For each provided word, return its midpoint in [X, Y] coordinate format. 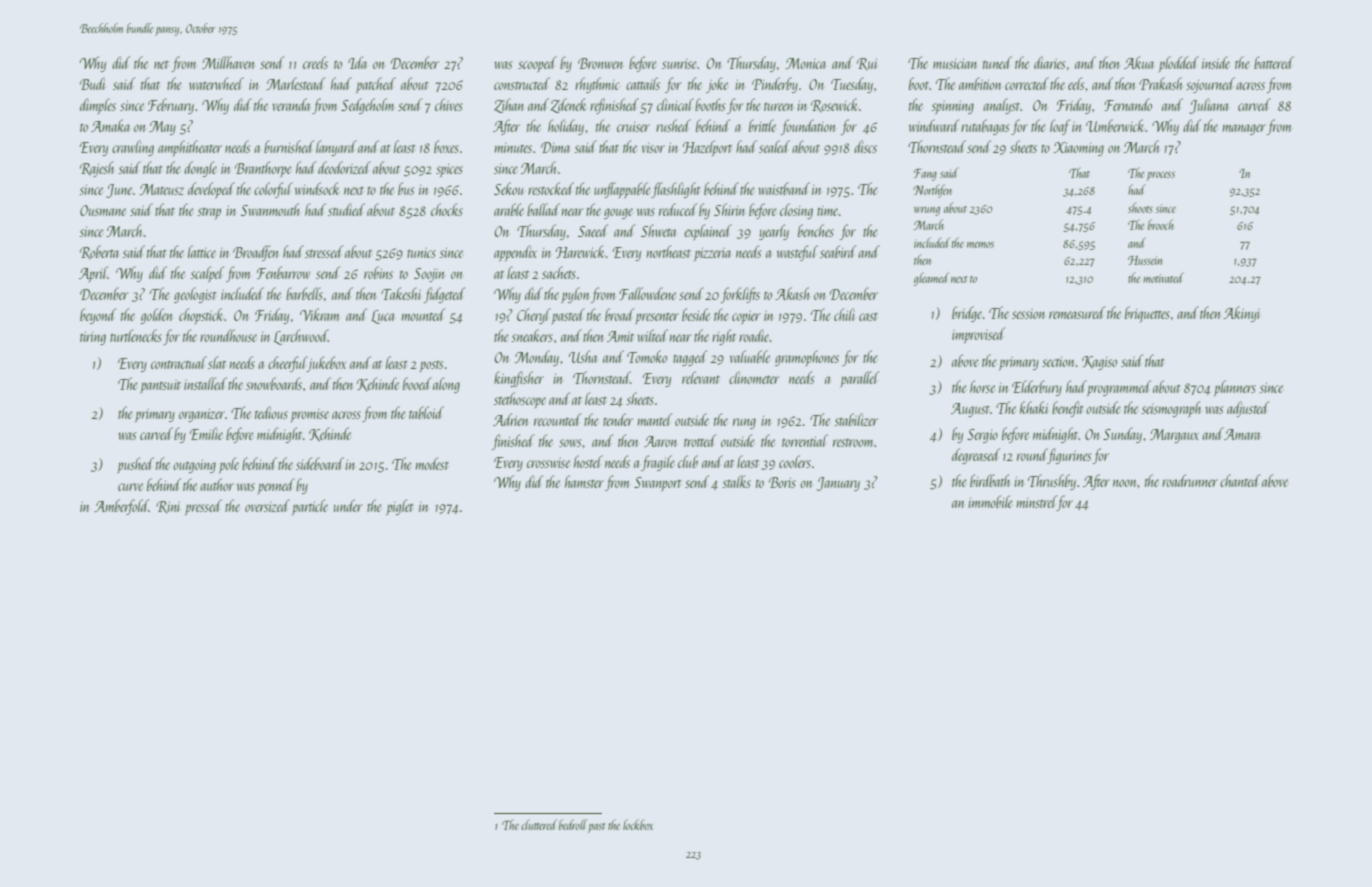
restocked [551, 188]
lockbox [638, 824]
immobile [990, 501]
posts [431, 367]
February [171, 106]
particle [310, 507]
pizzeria [712, 254]
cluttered [539, 824]
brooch [1161, 224]
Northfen [932, 191]
